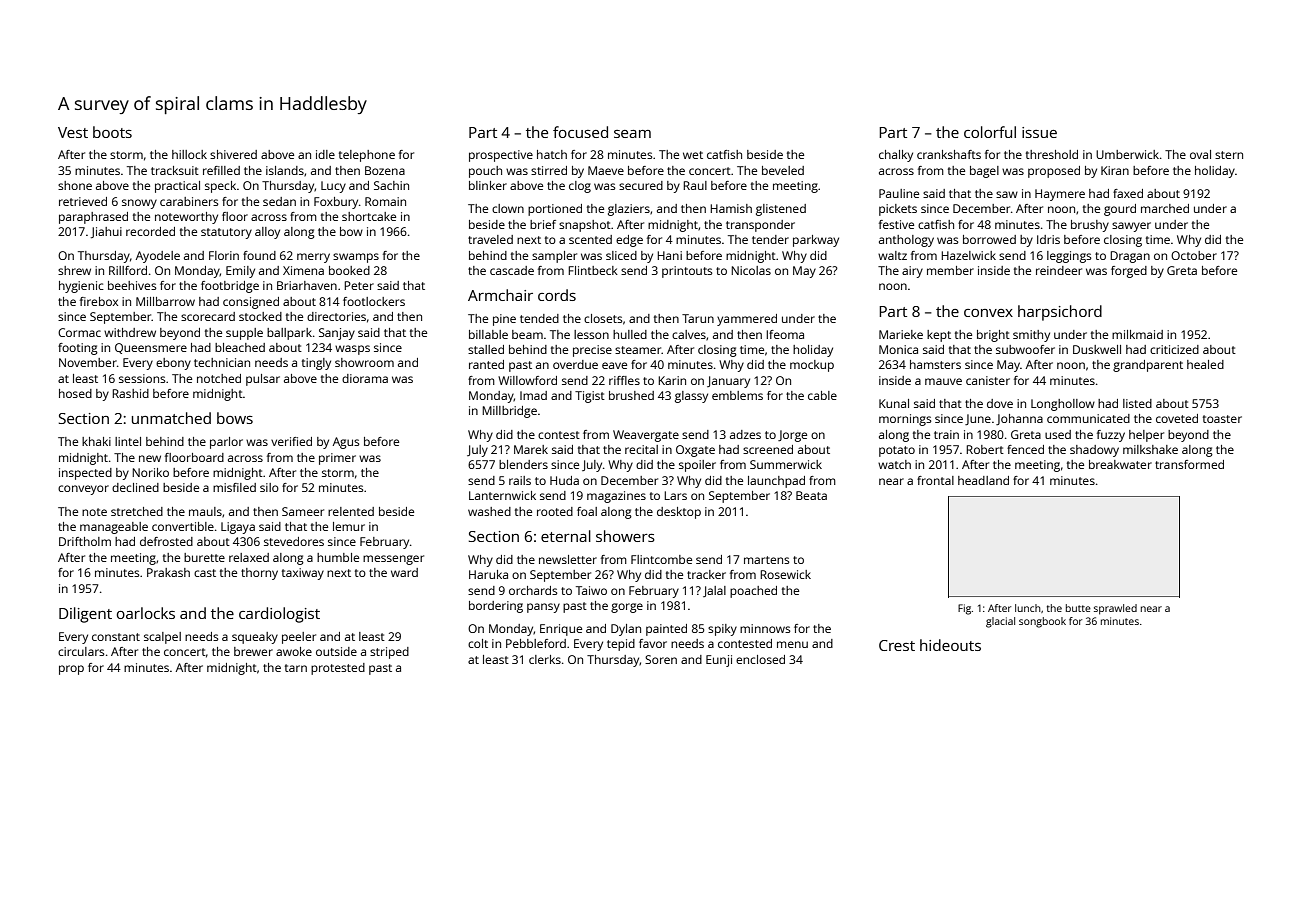  What do you see at coordinates (150, 472) in the screenshot?
I see `Noriko` at bounding box center [150, 472].
